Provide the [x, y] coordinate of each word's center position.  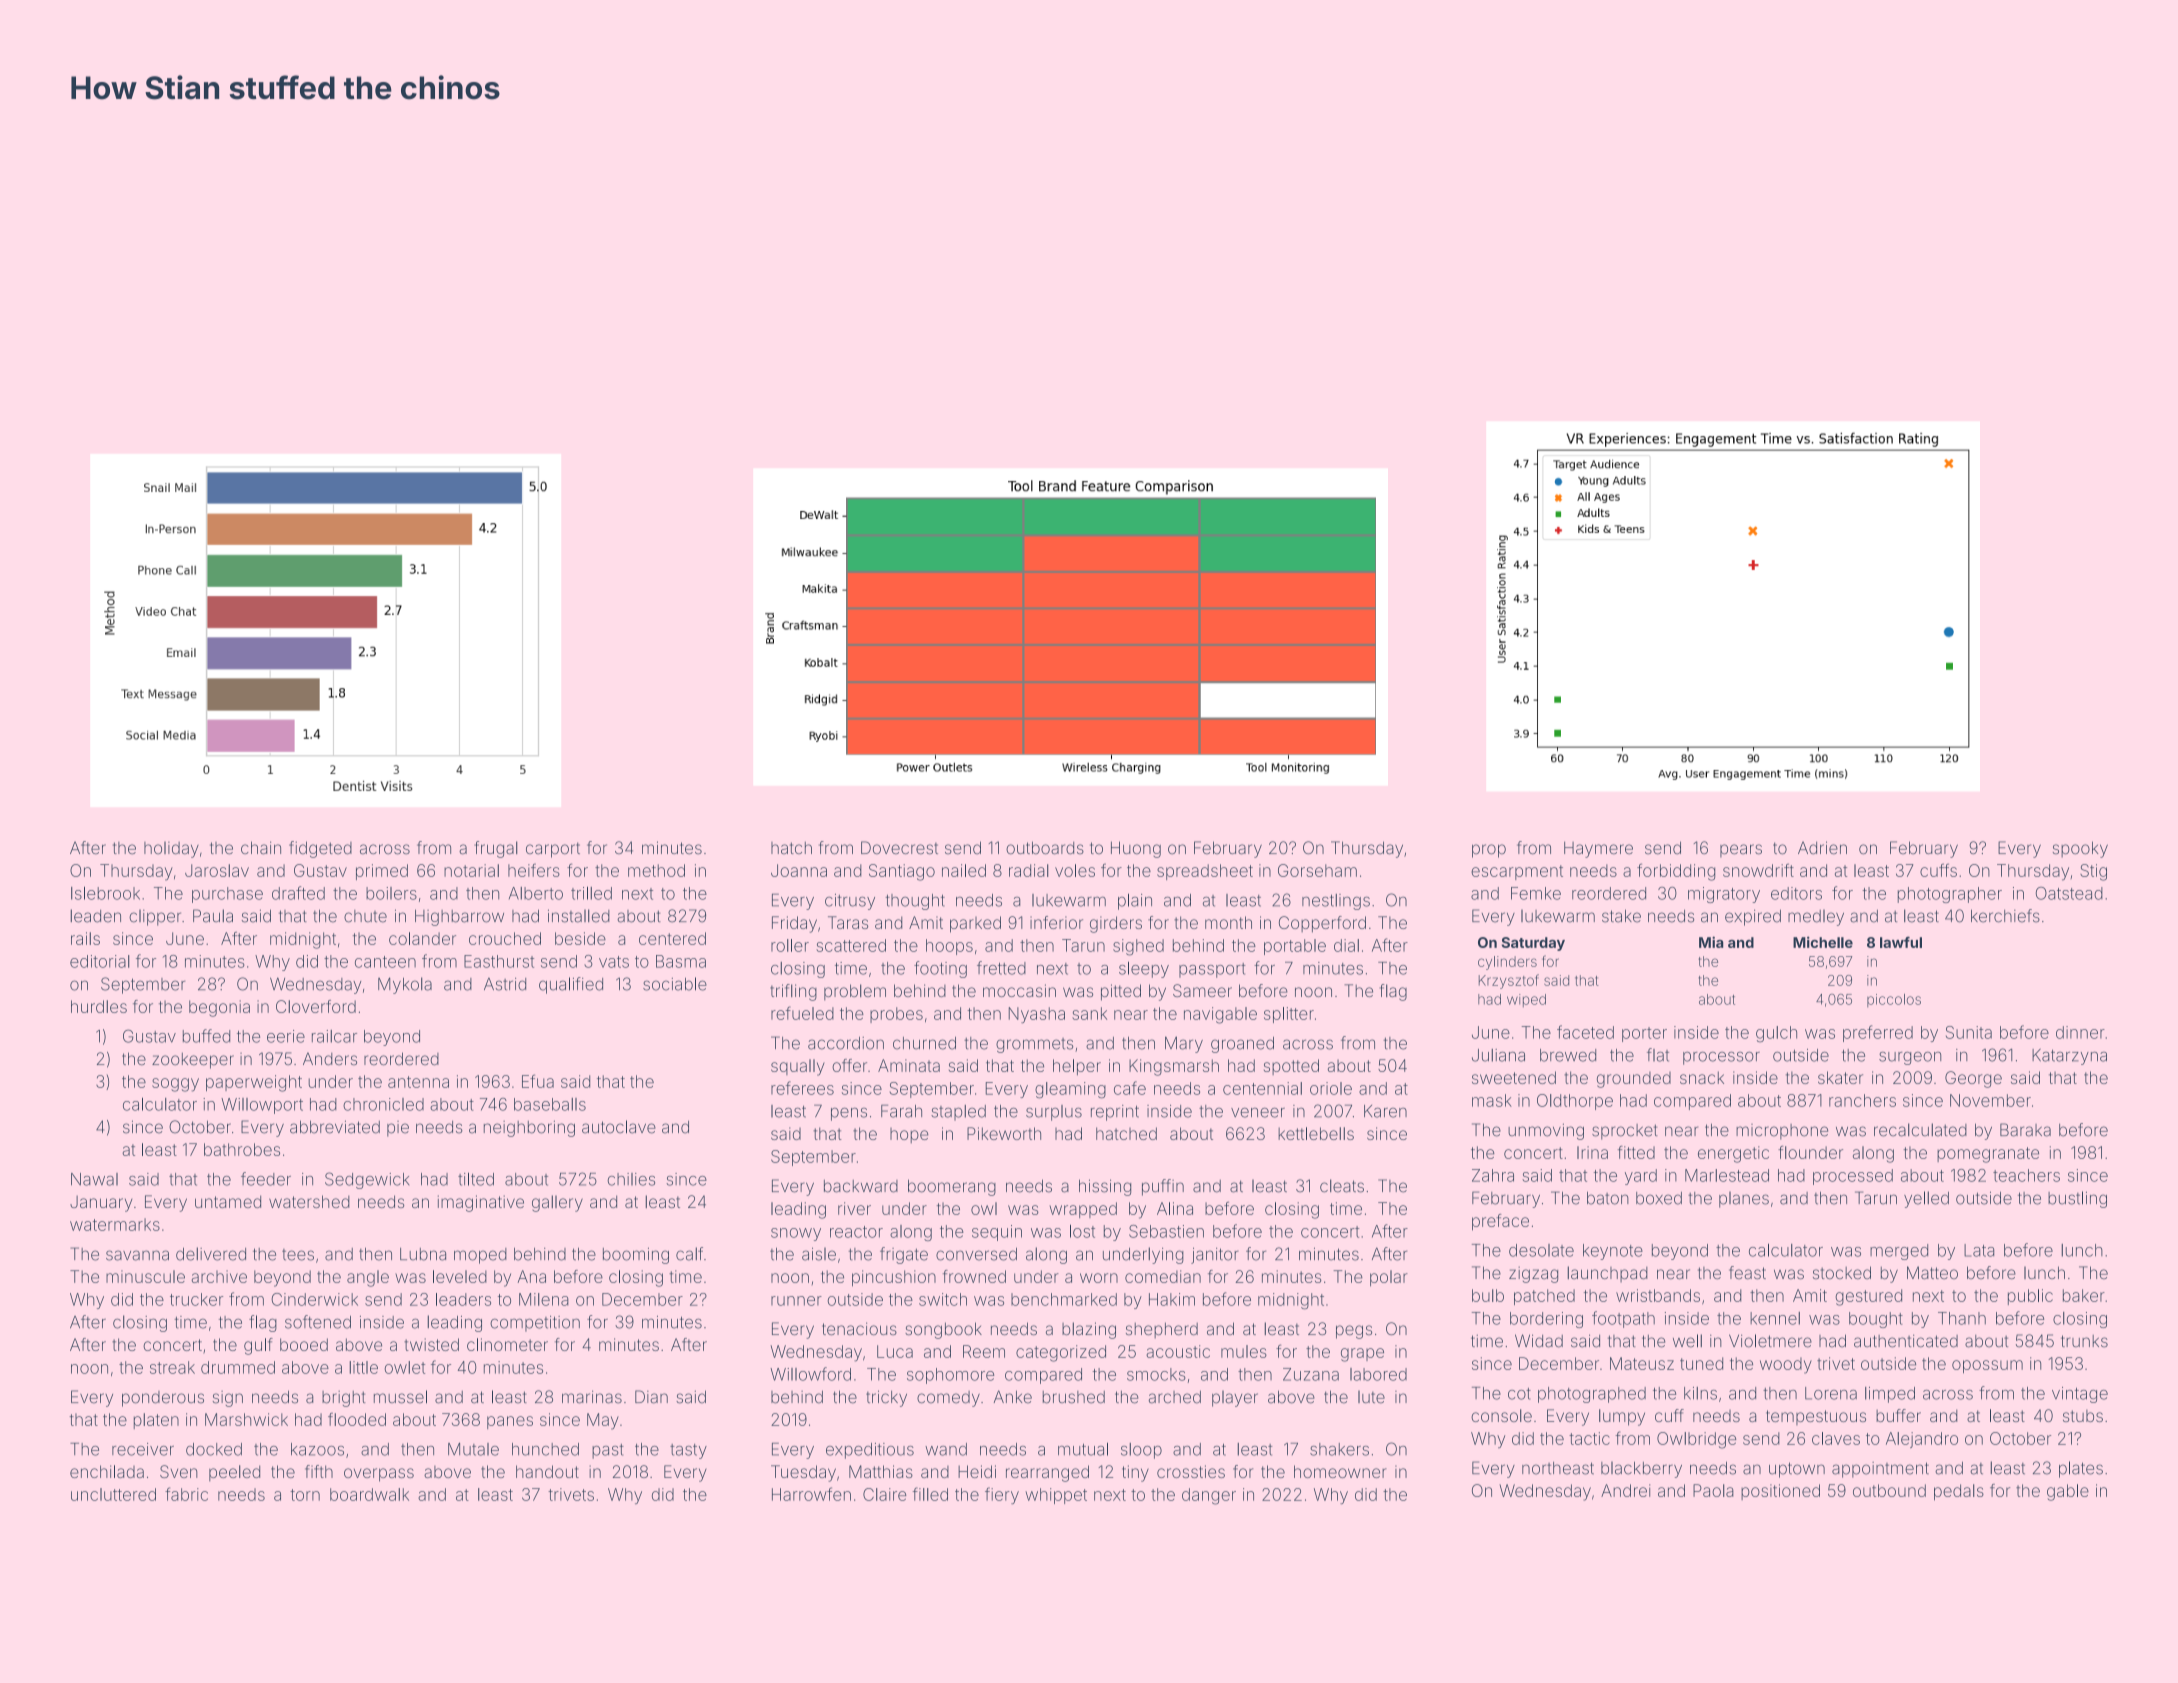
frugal [495, 849]
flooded [357, 1419]
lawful [1901, 942]
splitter [1289, 1015]
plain [1135, 902]
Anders [330, 1059]
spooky [2080, 849]
